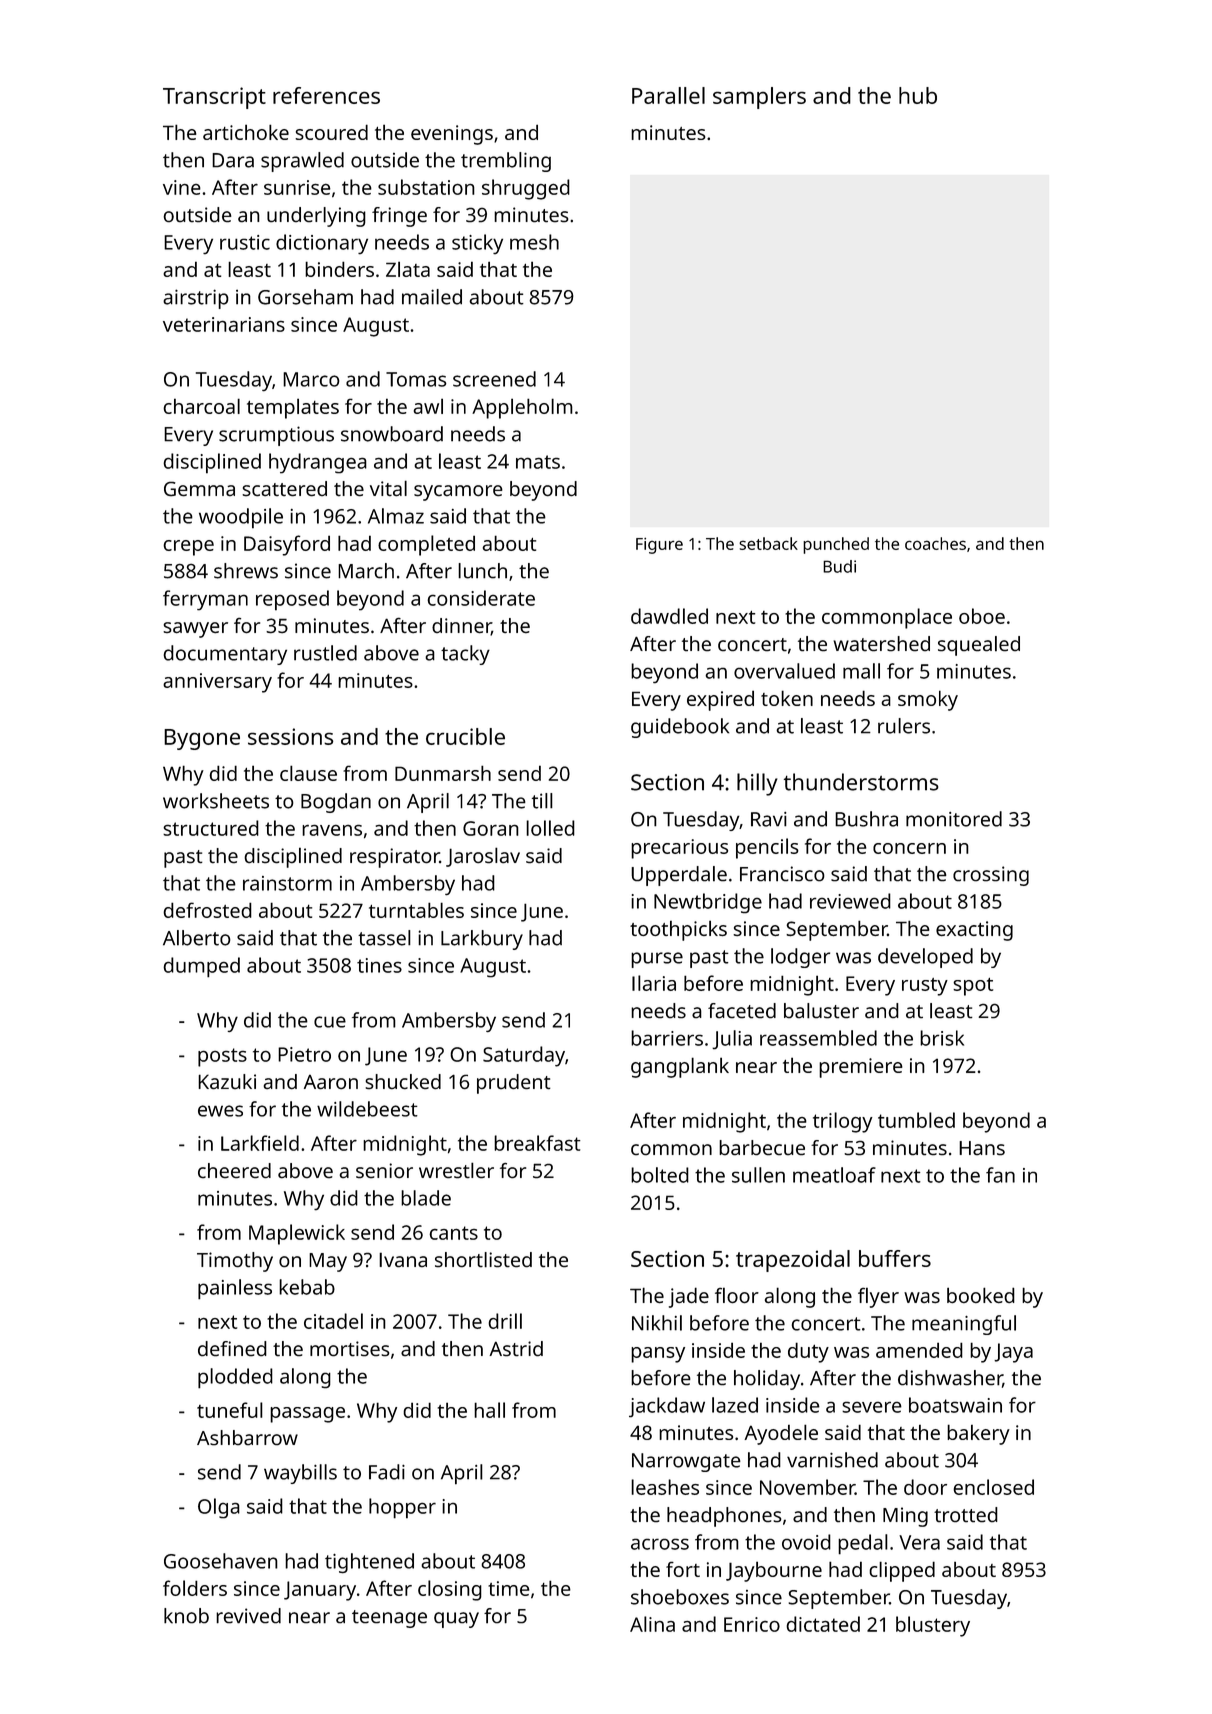 The image size is (1212, 1714). Describe the element at coordinates (230, 1410) in the page. I see `tuneful` at that location.
